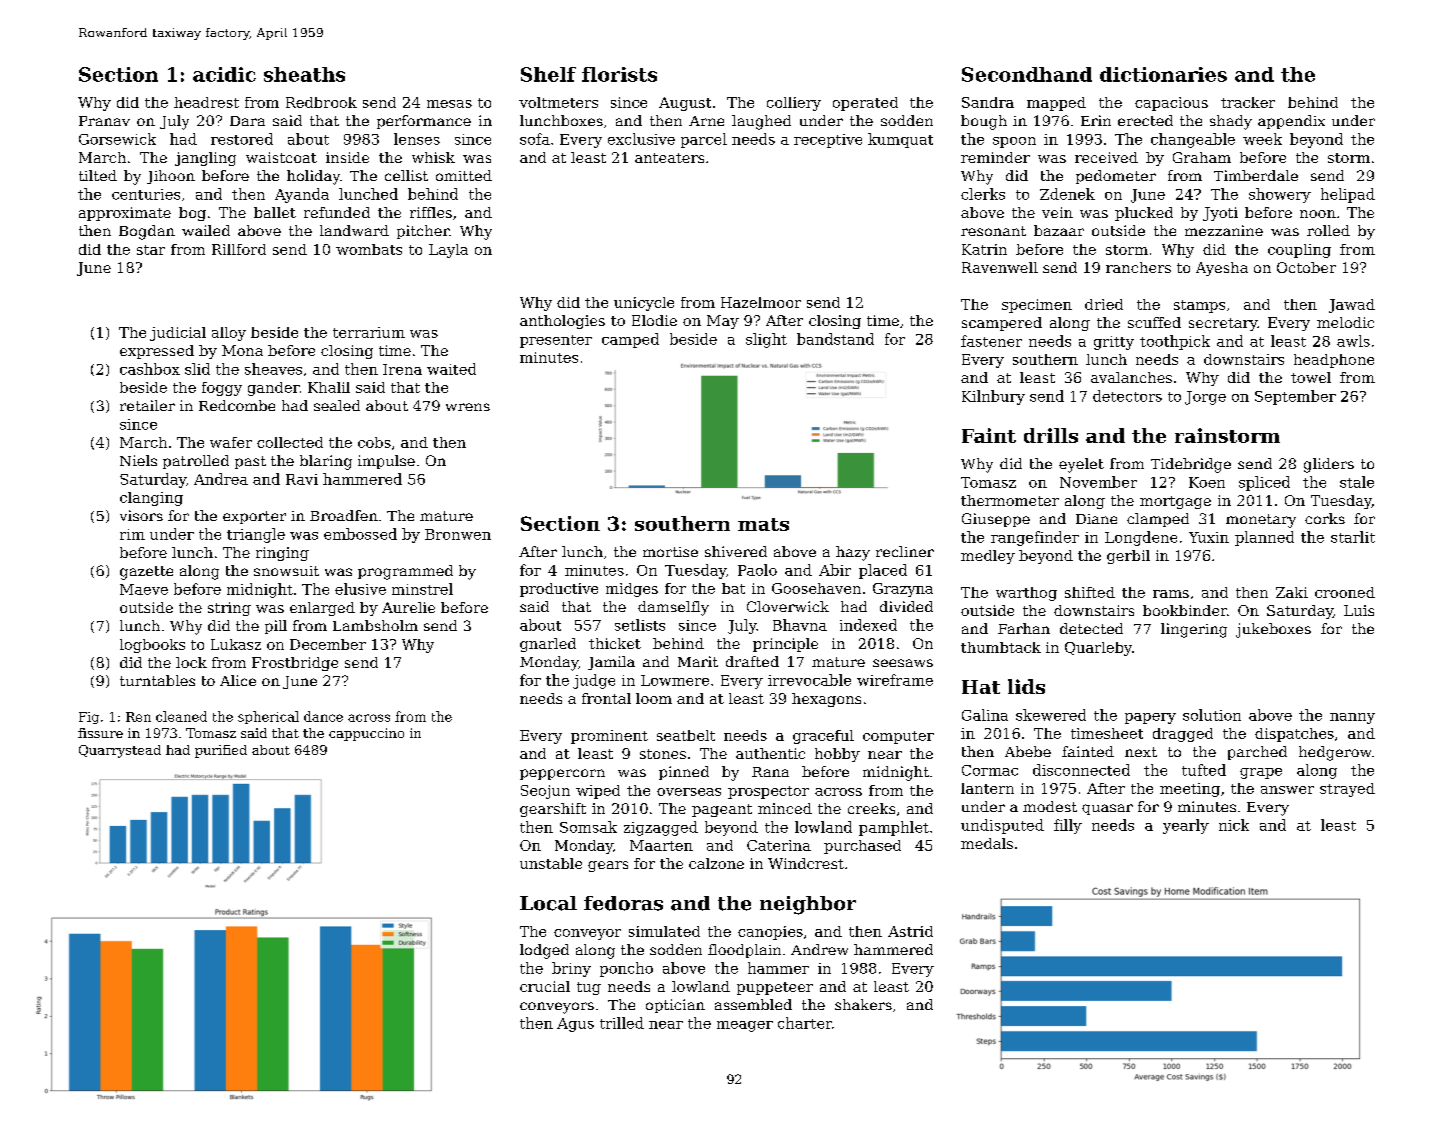 This screenshot has width=1453, height=1123. Describe the element at coordinates (619, 74) in the screenshot. I see `florists` at that location.
